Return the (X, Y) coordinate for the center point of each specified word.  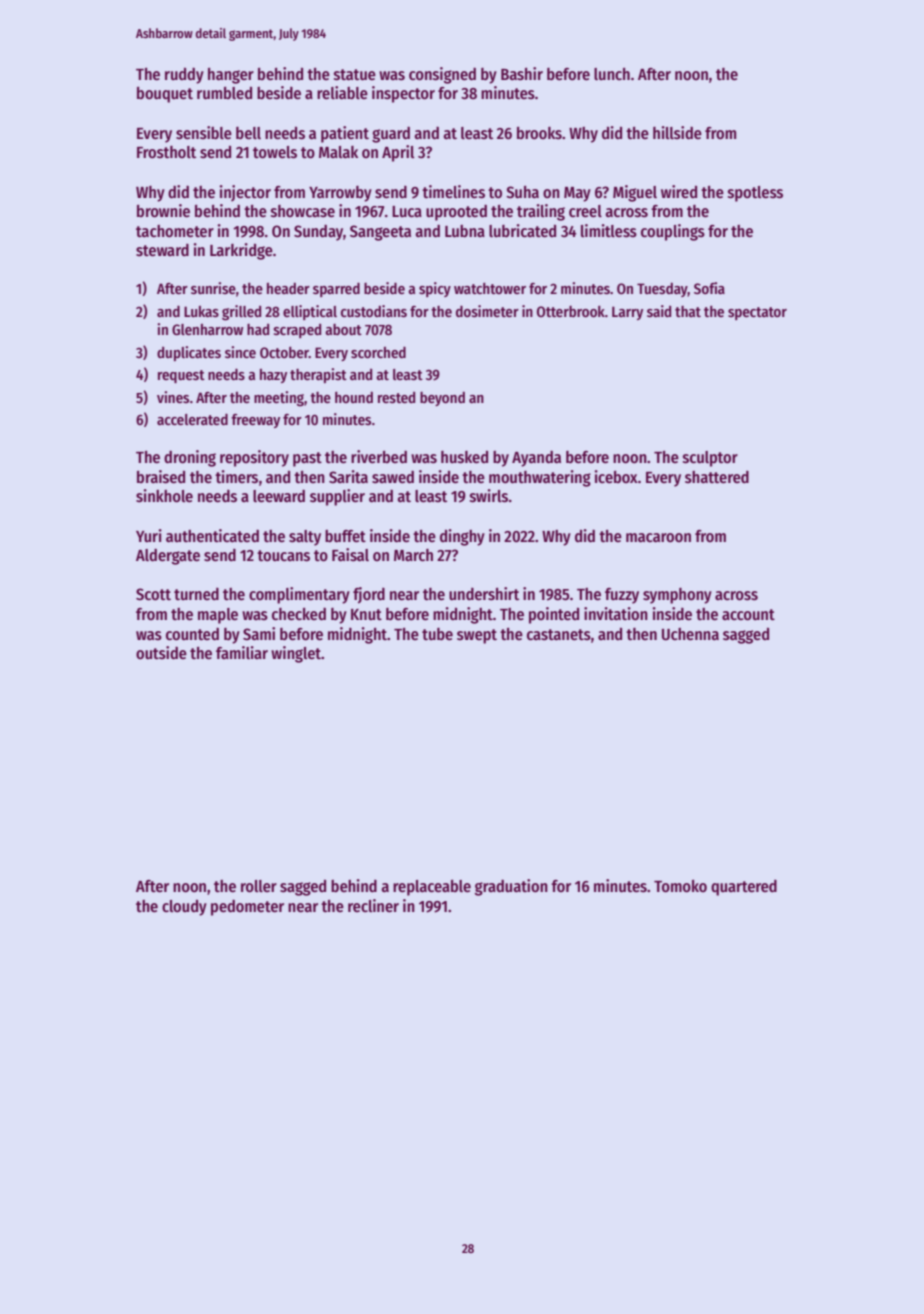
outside (161, 652)
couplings (673, 232)
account (748, 614)
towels (275, 152)
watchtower (490, 288)
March (413, 555)
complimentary (299, 595)
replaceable (432, 888)
